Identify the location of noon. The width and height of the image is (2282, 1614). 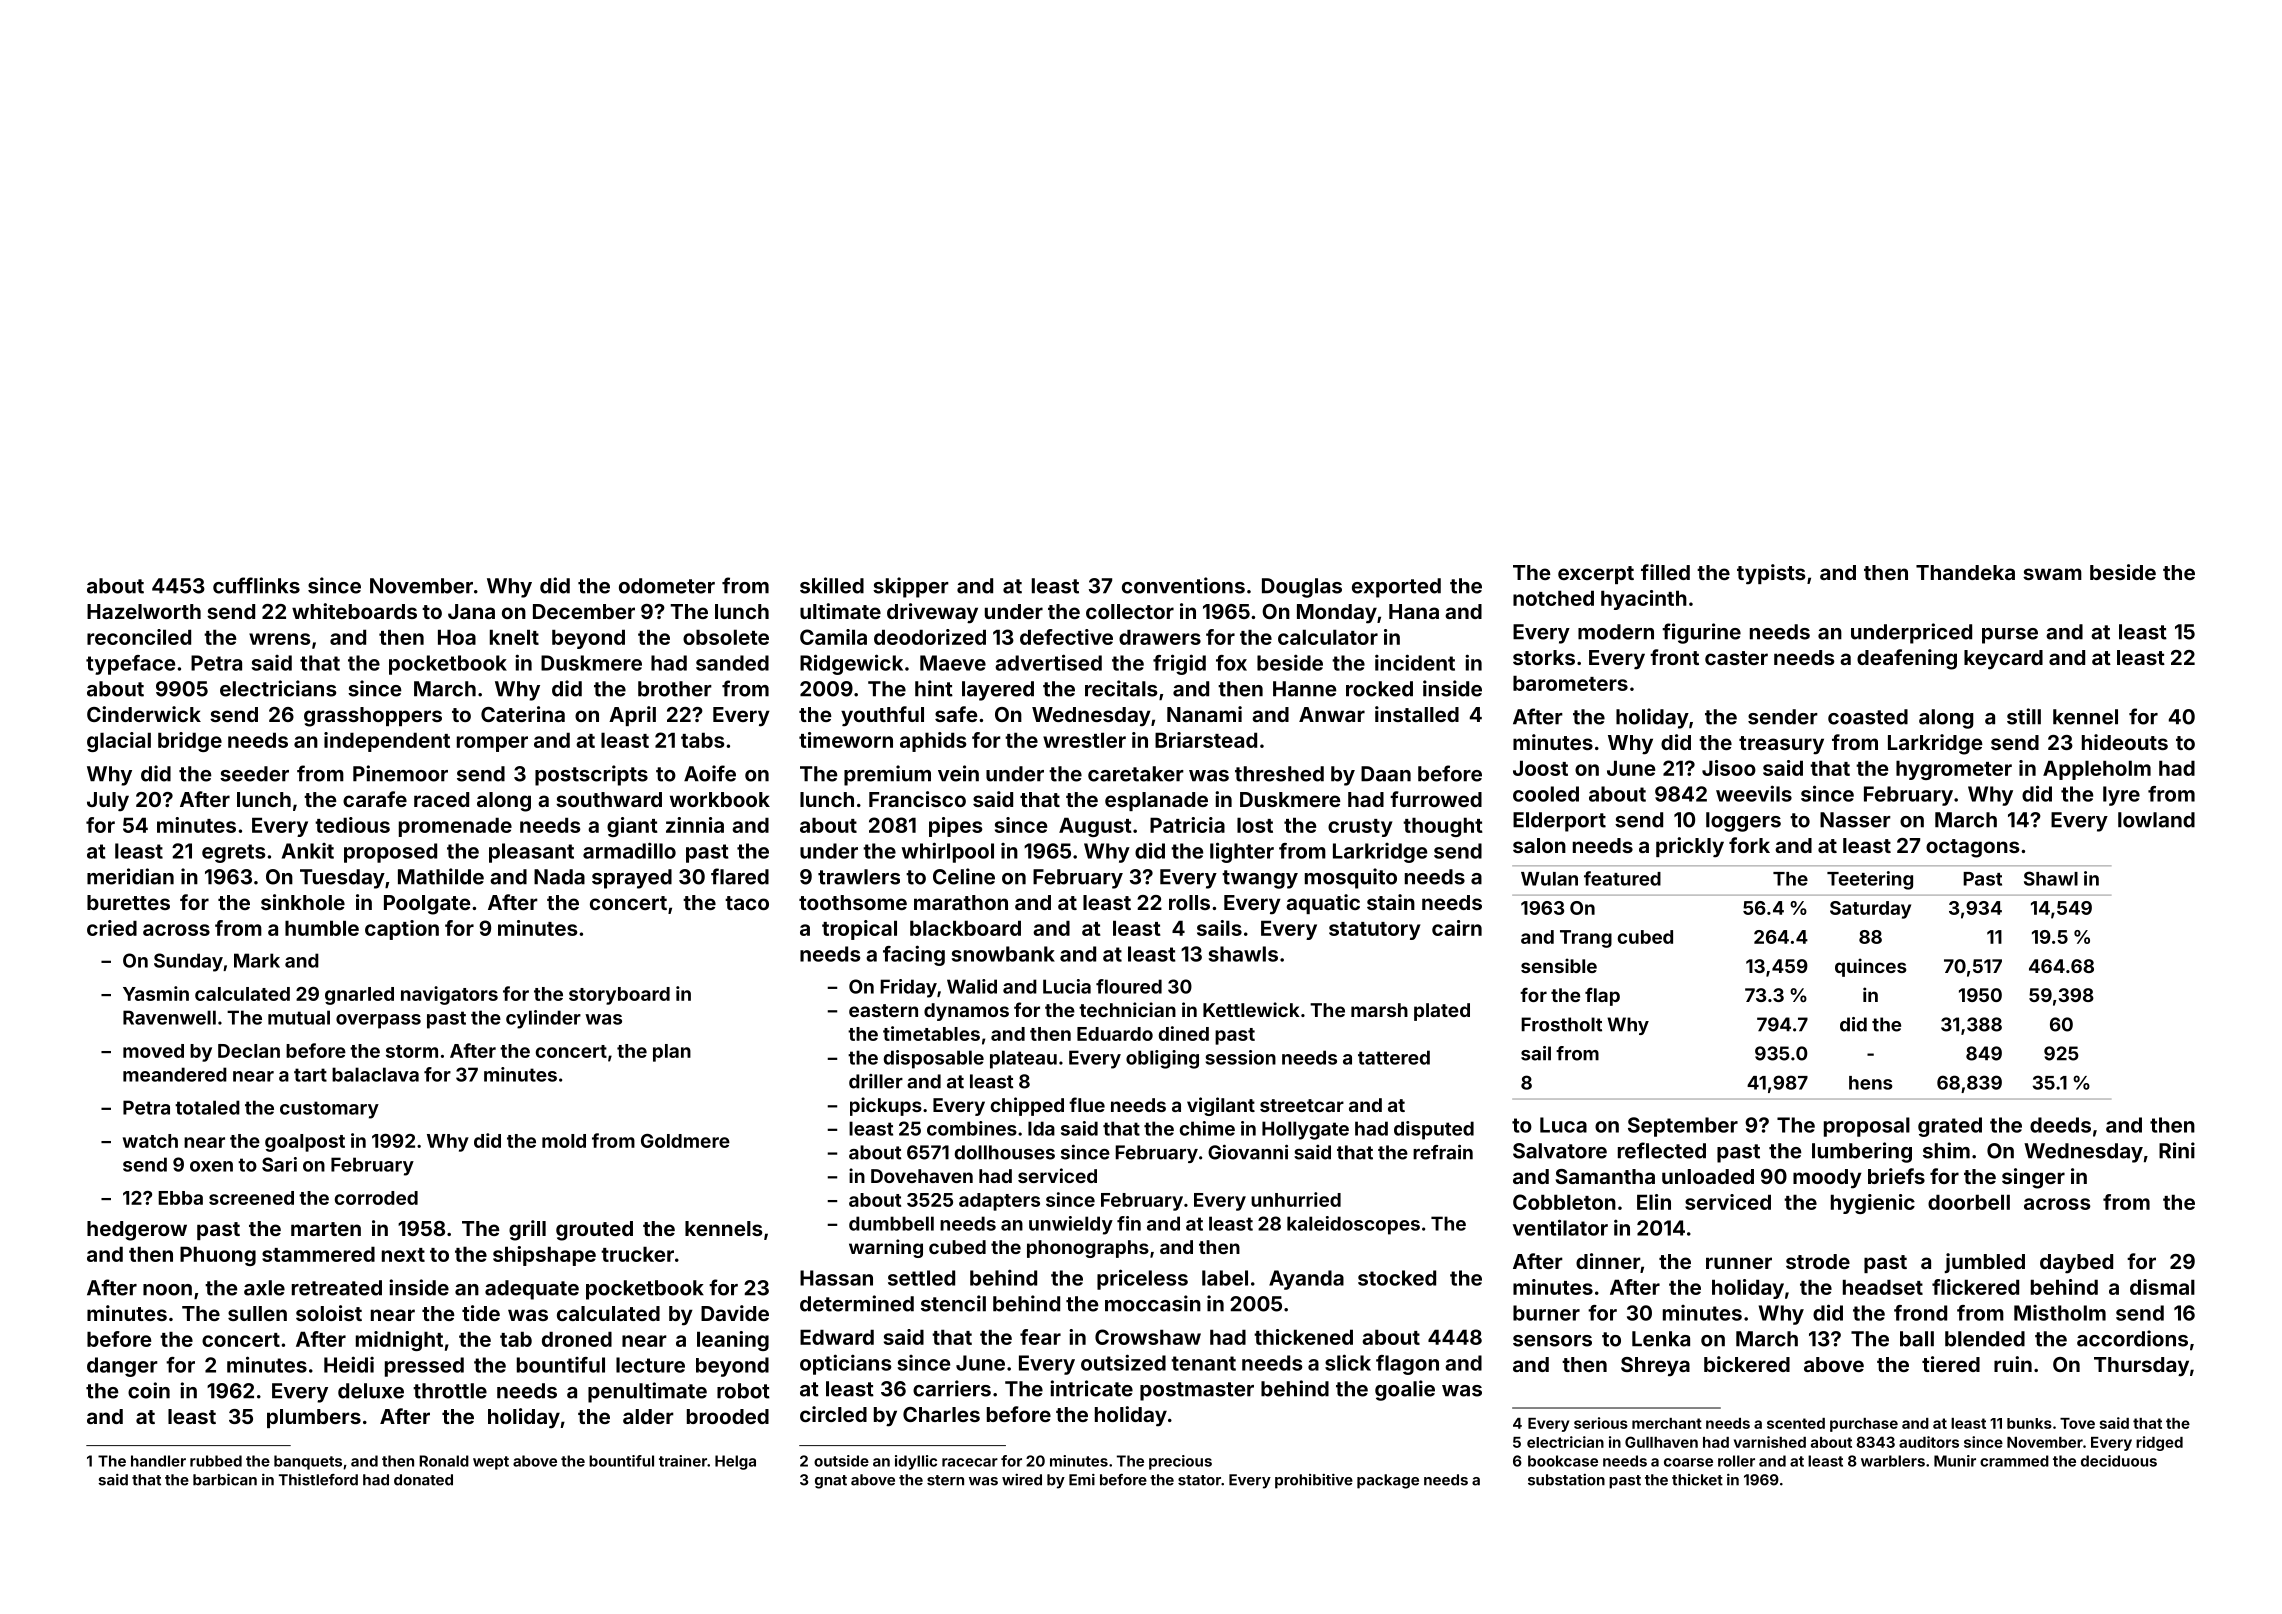
(167, 1290).
